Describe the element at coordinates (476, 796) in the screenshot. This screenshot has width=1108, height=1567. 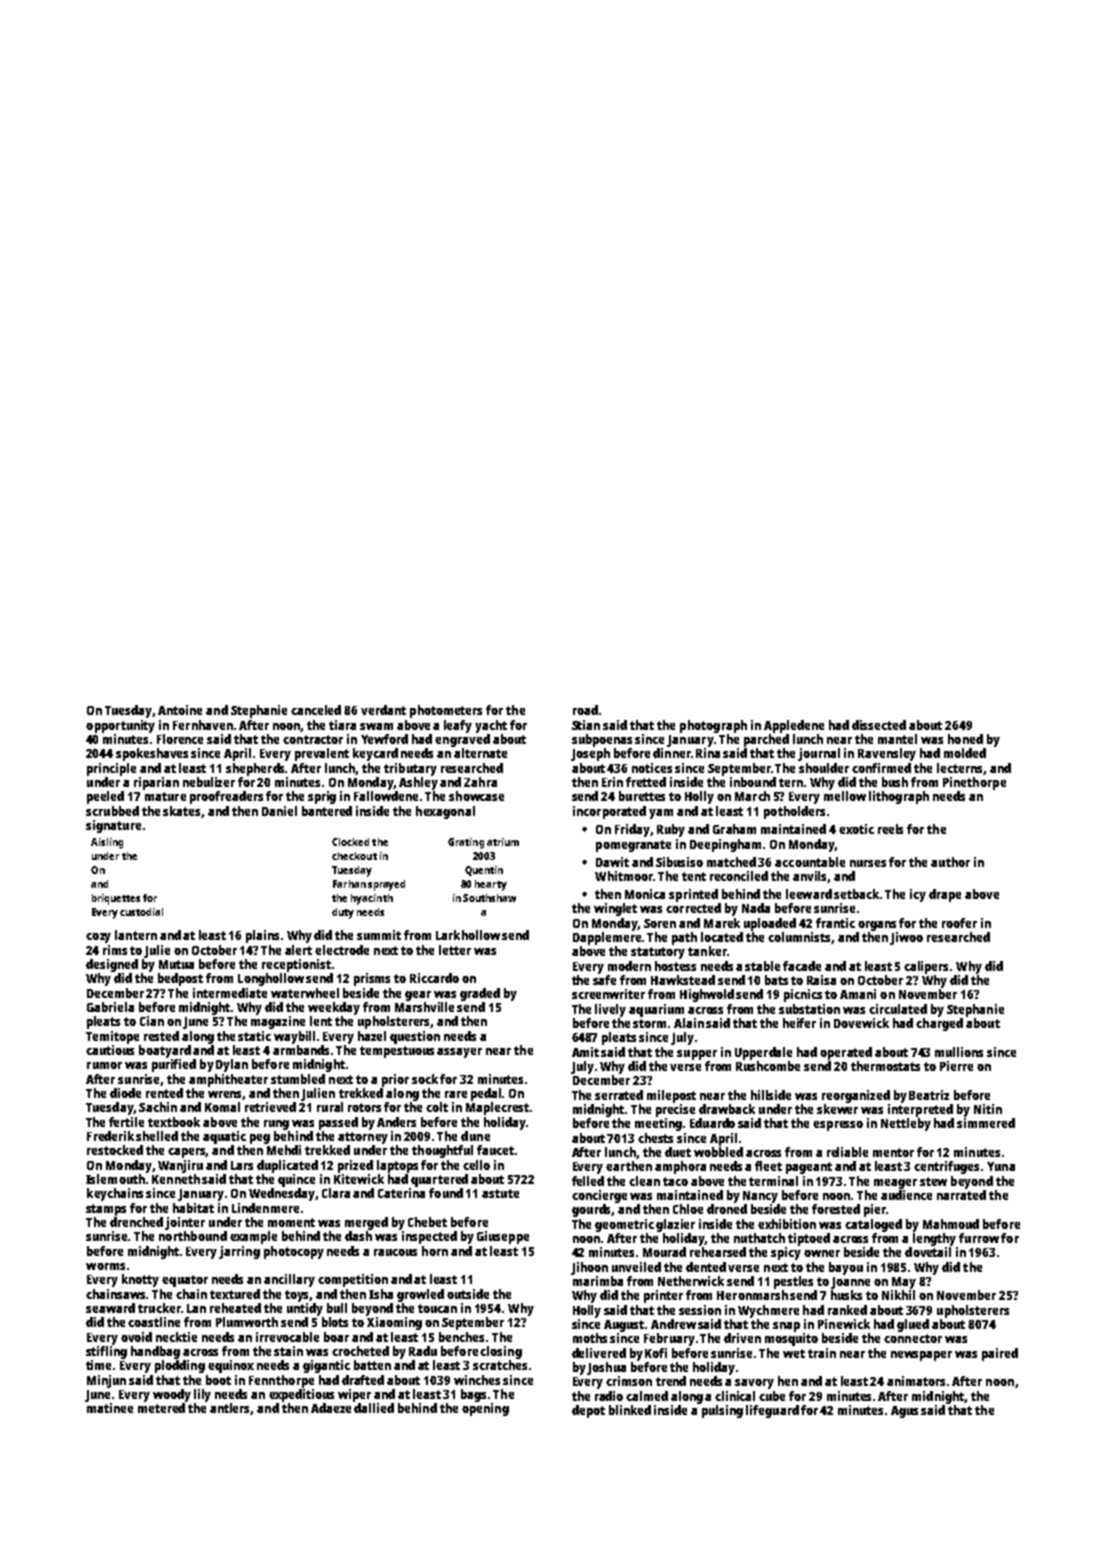
I see `showcase` at that location.
